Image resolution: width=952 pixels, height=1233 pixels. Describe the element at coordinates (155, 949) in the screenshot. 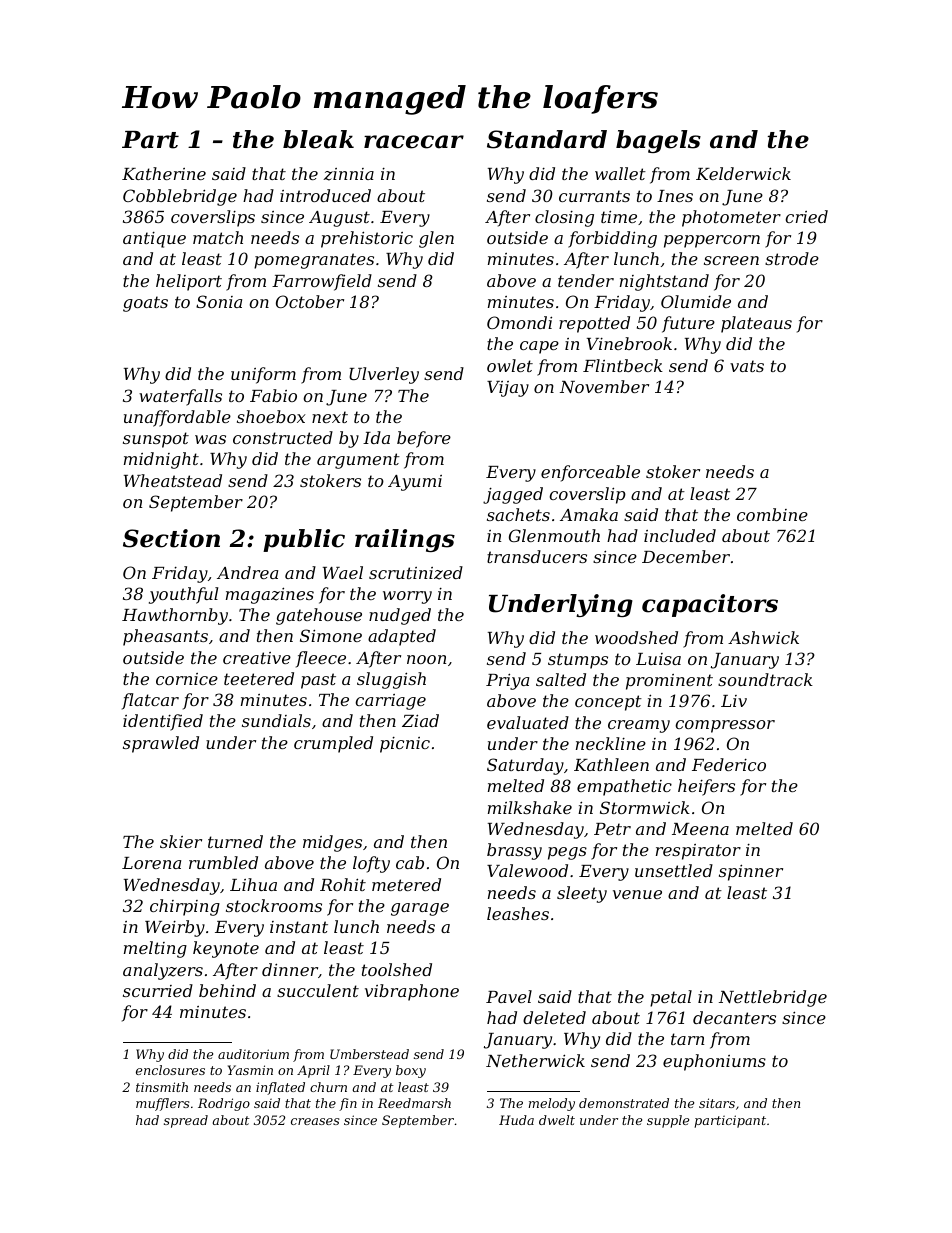

I see `melting` at that location.
